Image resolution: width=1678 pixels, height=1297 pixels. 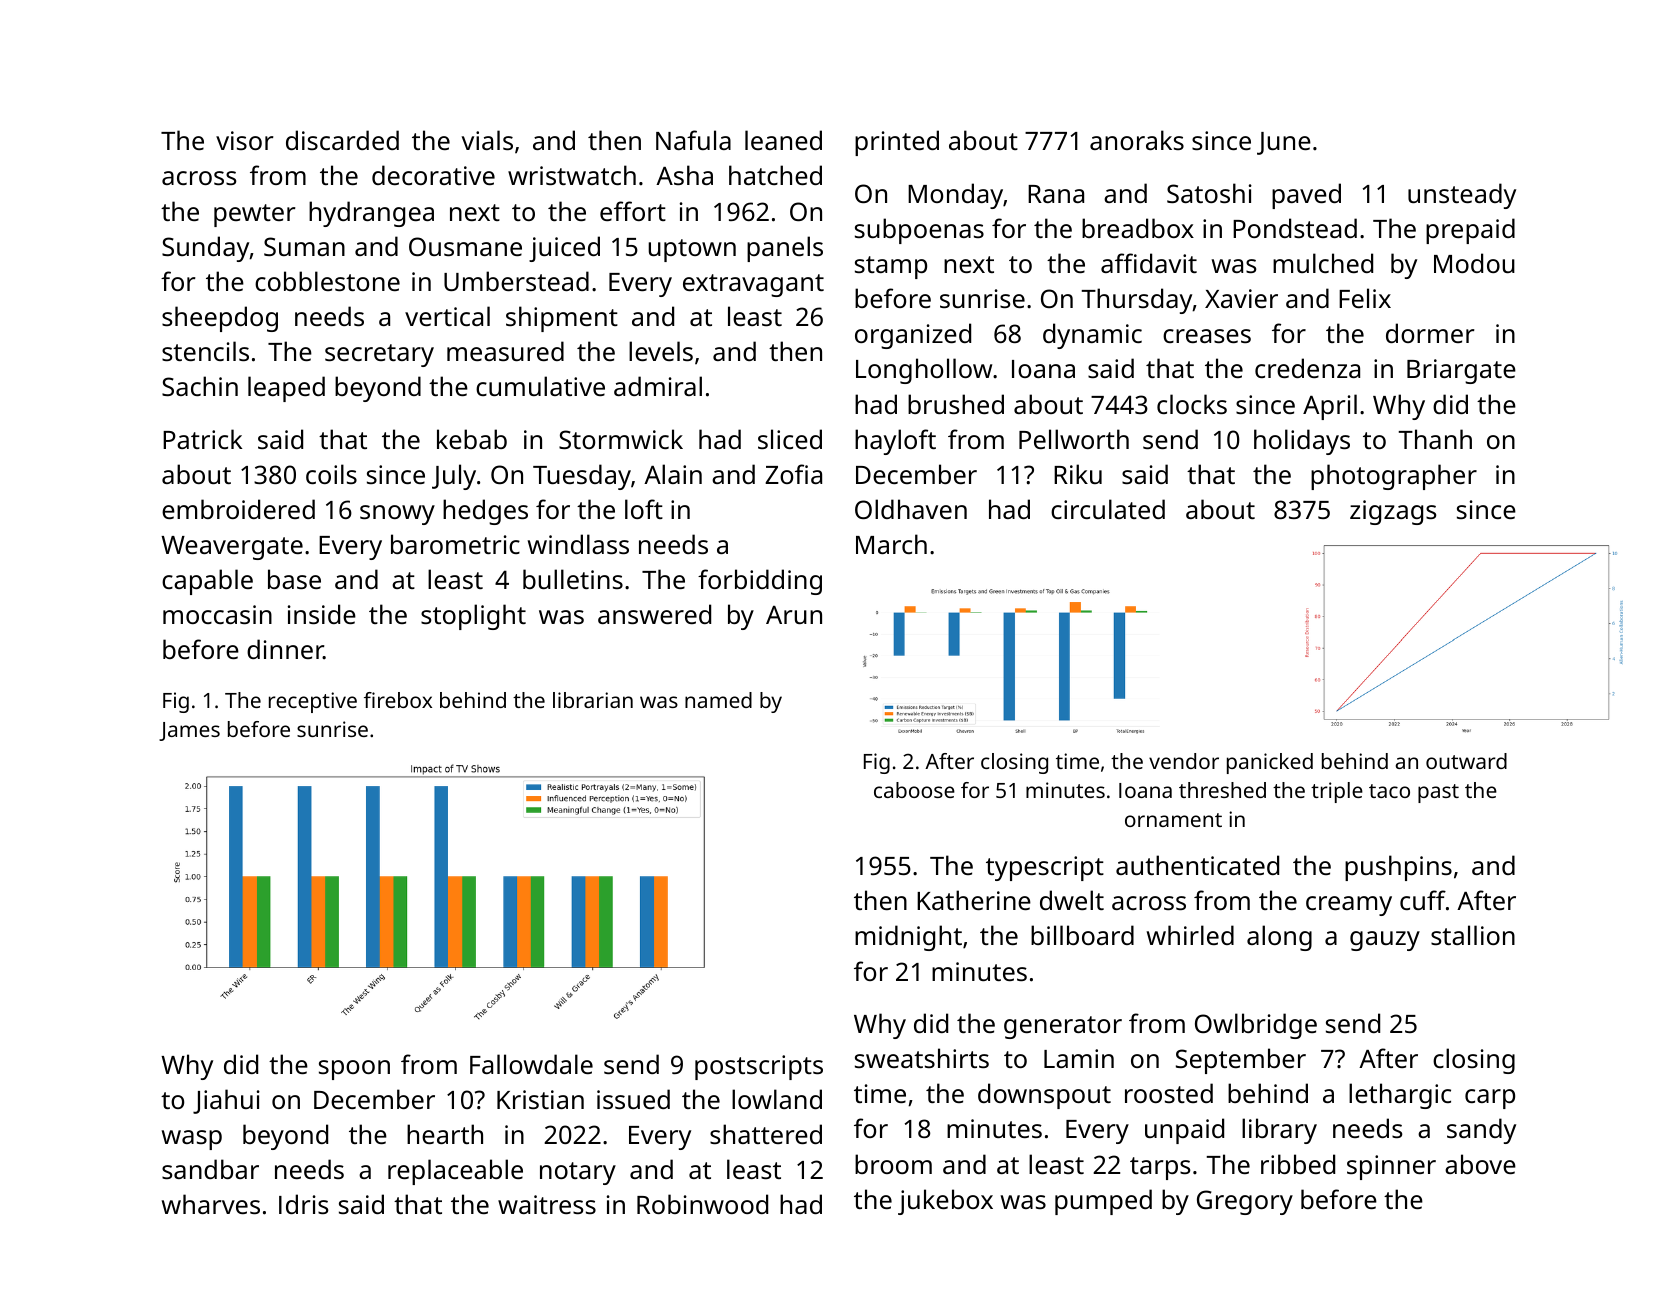 I want to click on vendor, so click(x=1184, y=761).
